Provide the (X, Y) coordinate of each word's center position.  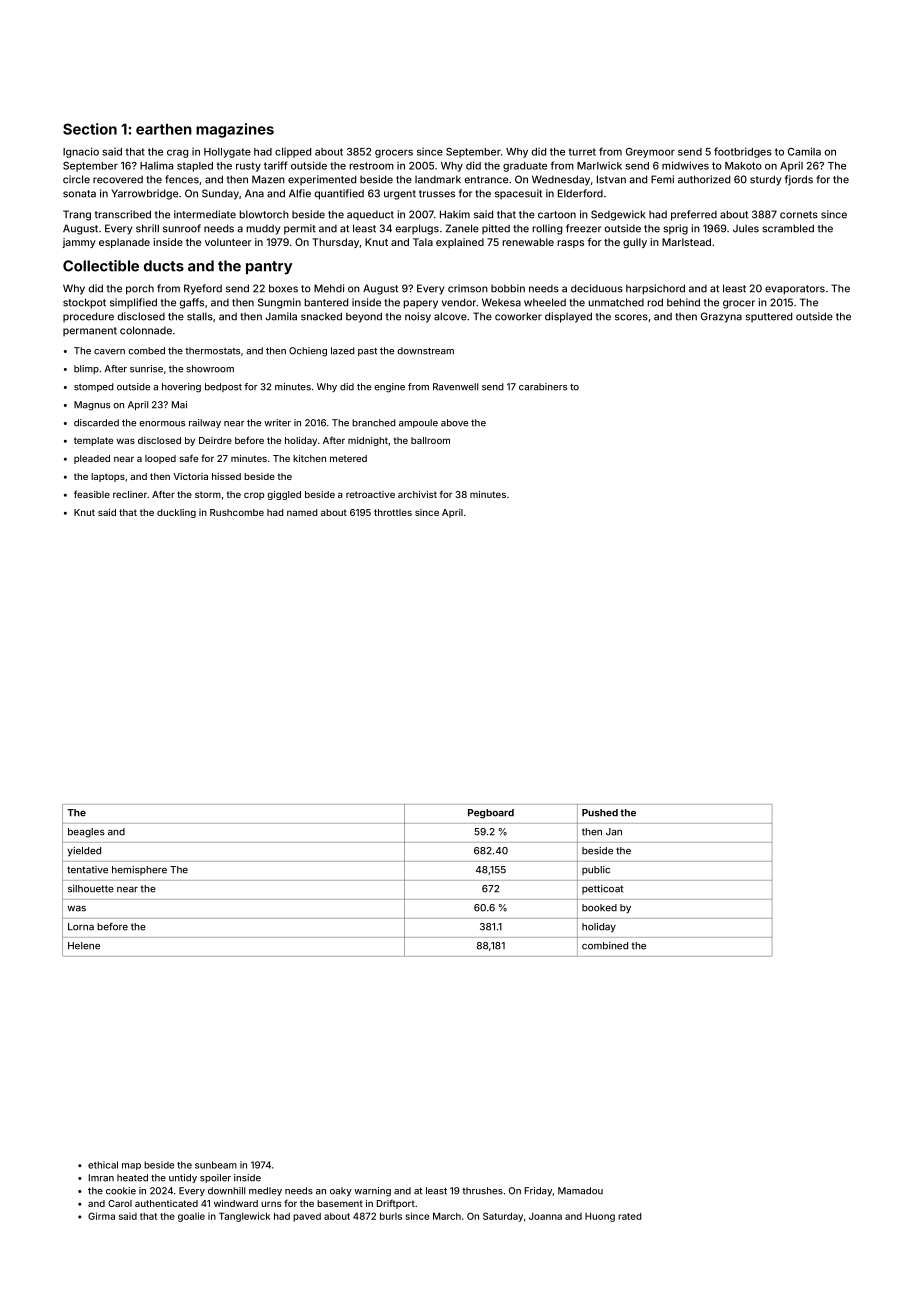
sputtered (768, 317)
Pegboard (491, 814)
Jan (614, 832)
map (131, 1166)
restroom (371, 166)
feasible (92, 494)
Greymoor (650, 153)
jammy (79, 243)
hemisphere (139, 870)
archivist (417, 494)
